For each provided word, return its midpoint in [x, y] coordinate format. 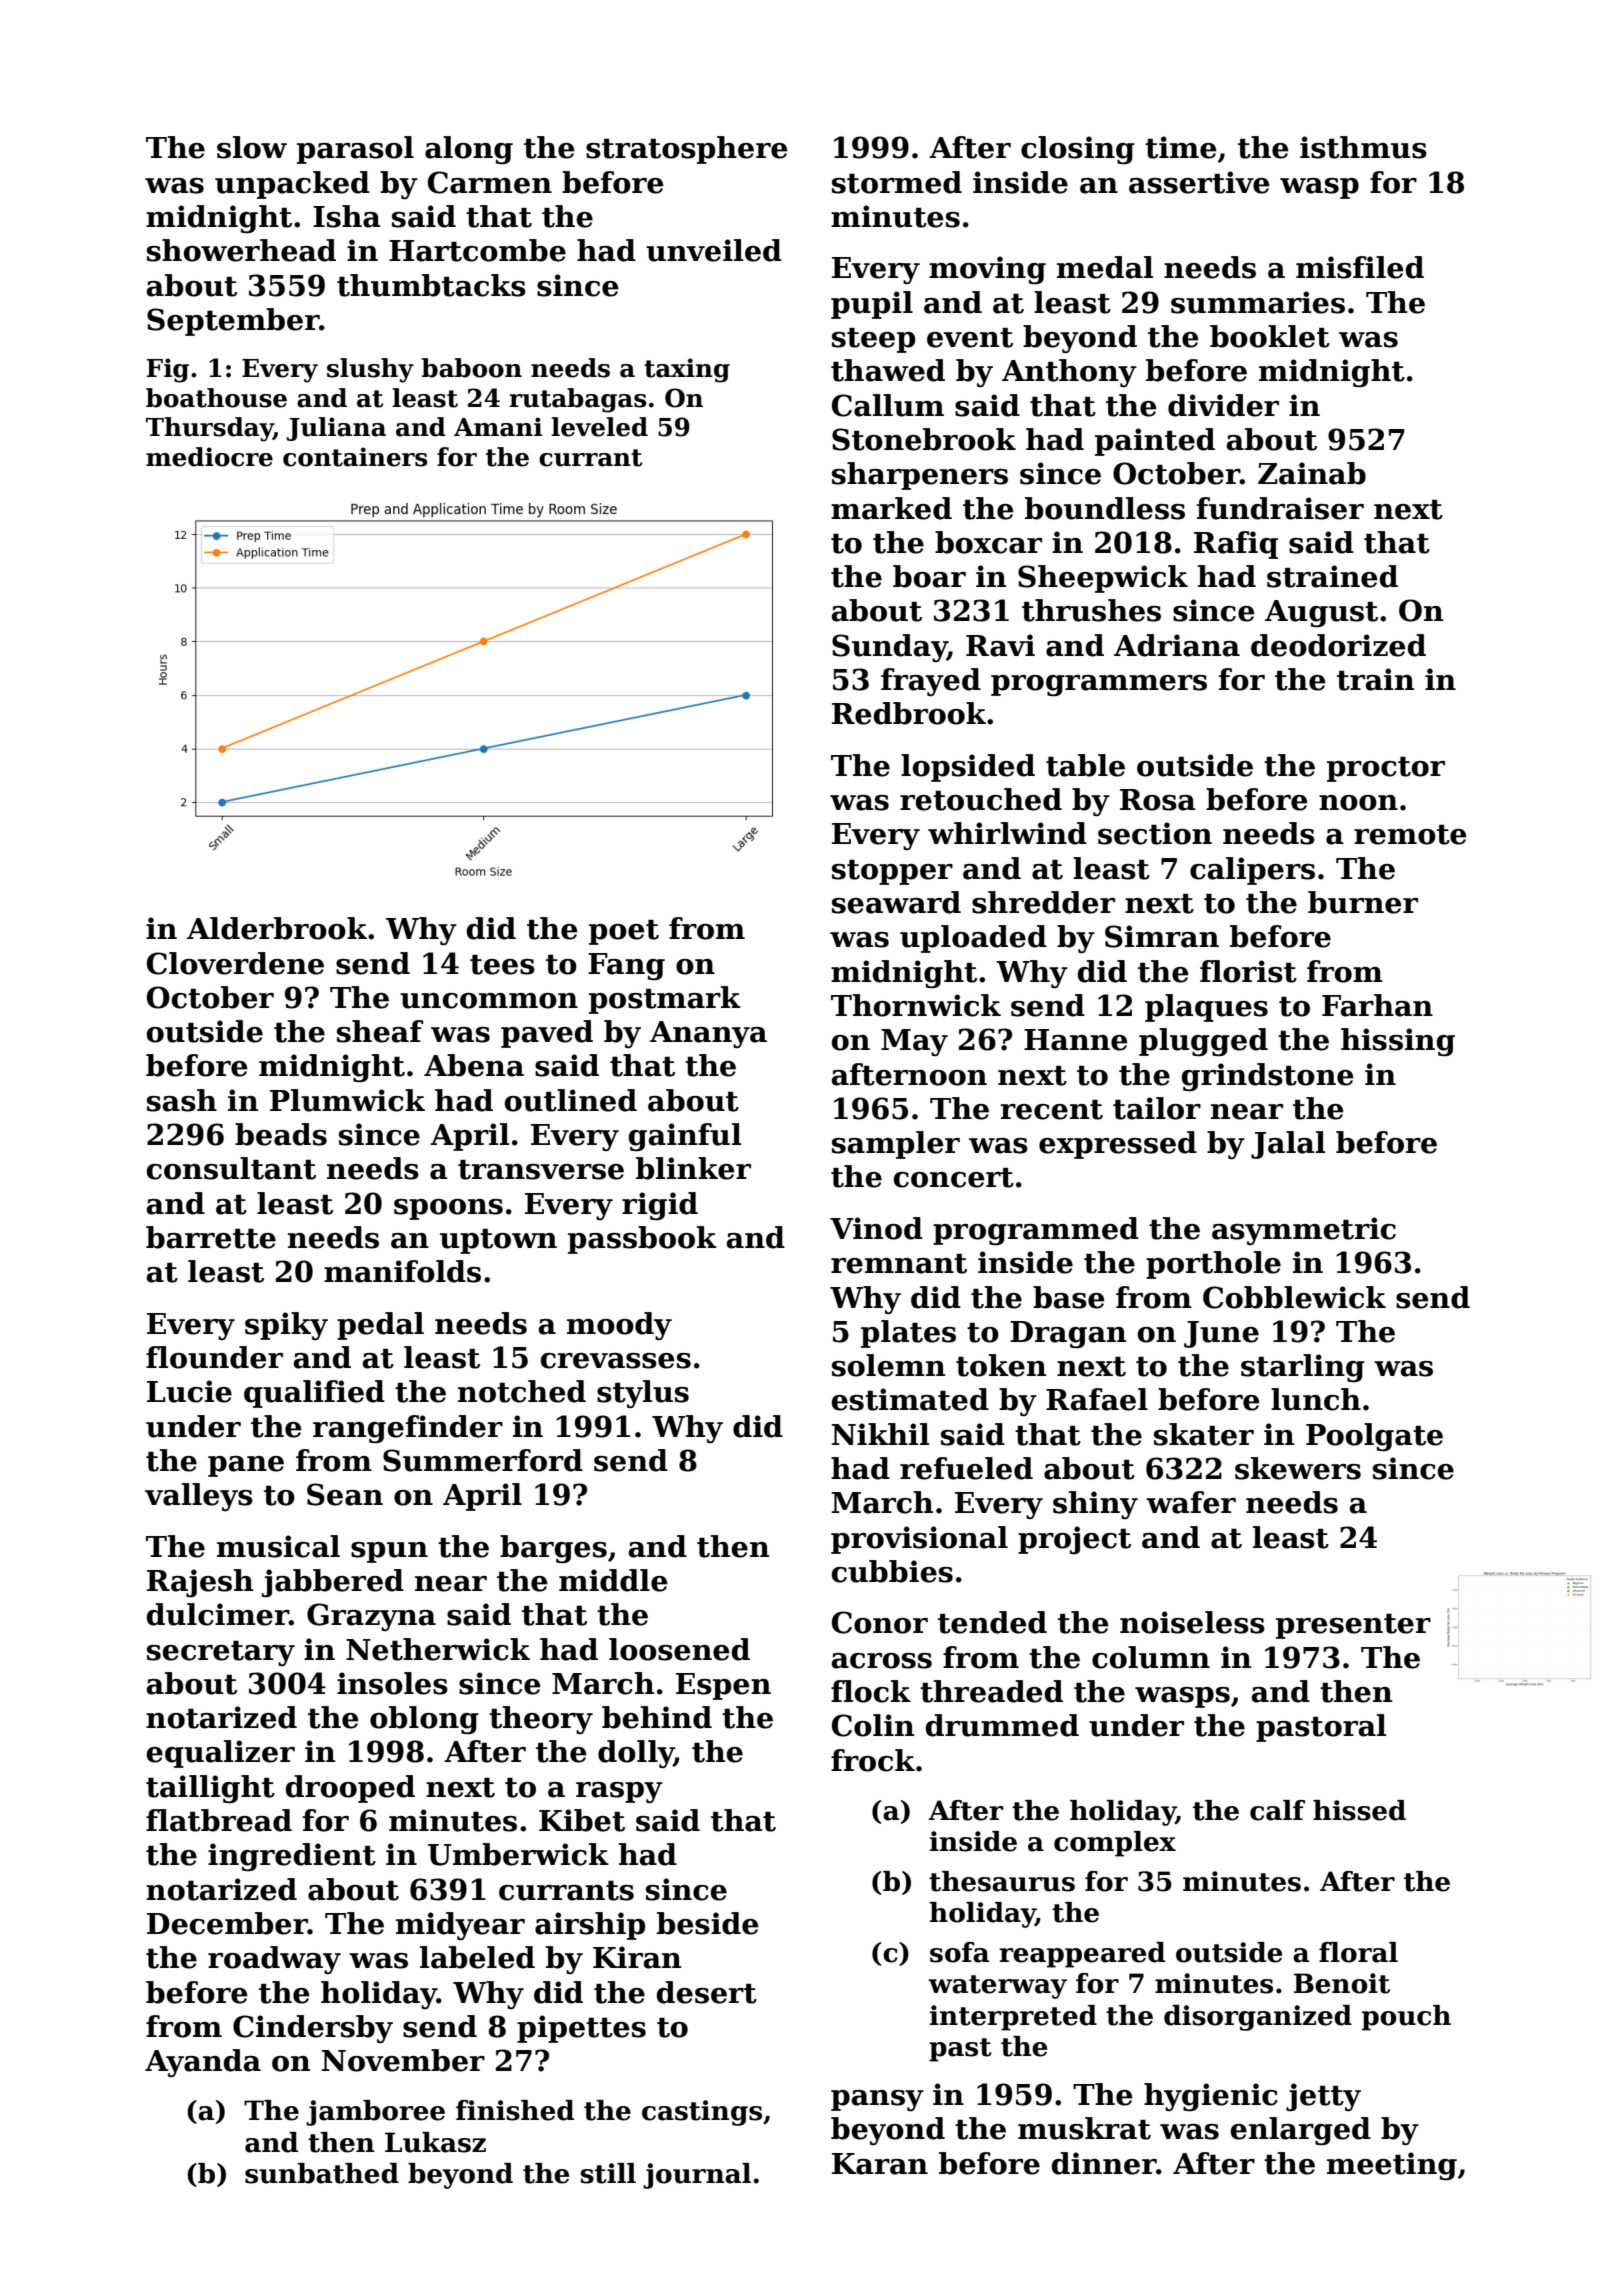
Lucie [189, 1391]
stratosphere [687, 150]
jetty [1323, 2097]
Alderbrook [277, 928]
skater [1204, 1434]
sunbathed [322, 2173]
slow [252, 147]
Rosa [1158, 800]
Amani [498, 427]
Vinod [876, 1228]
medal [1105, 267]
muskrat [1084, 2128]
